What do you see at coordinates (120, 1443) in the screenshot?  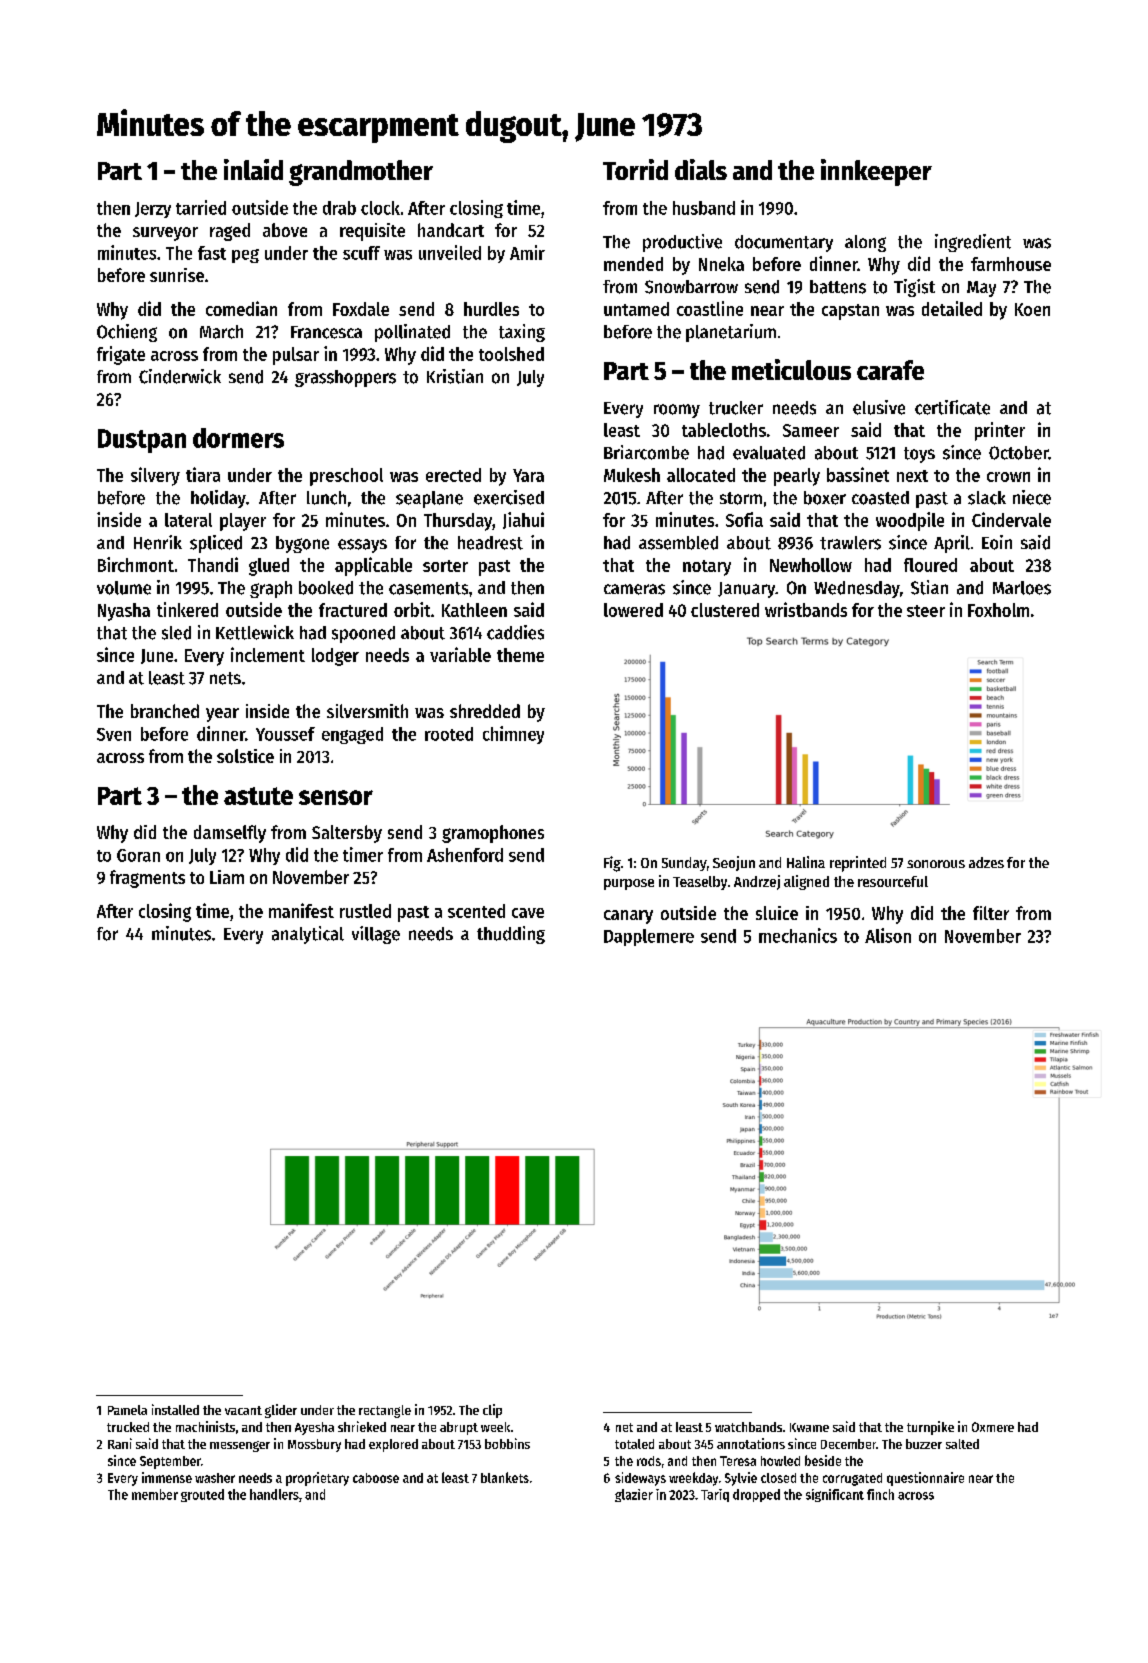 I see `Rani` at bounding box center [120, 1443].
